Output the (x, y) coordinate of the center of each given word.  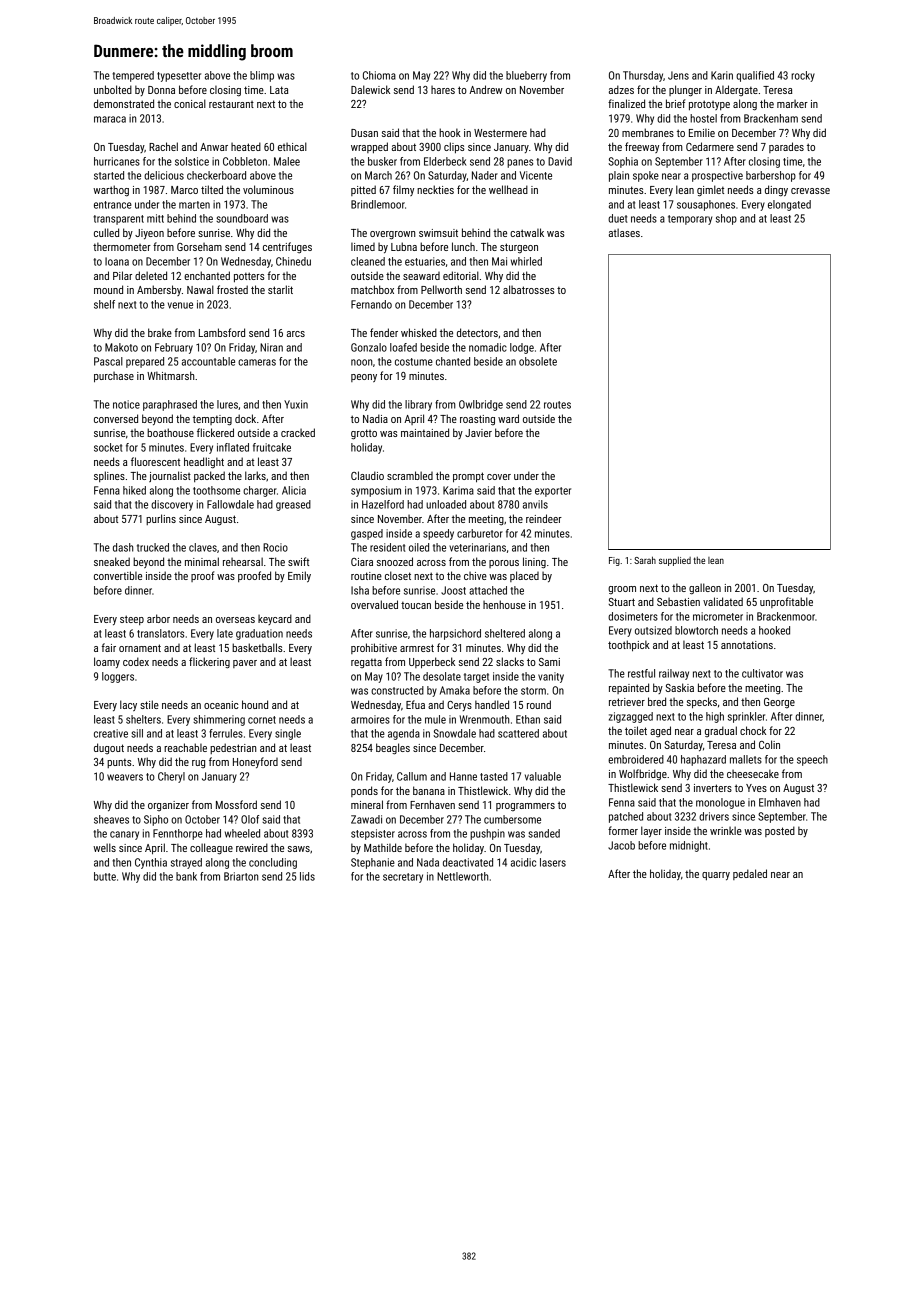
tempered (133, 76)
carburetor (480, 533)
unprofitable (786, 602)
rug (198, 764)
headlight (204, 463)
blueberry (526, 76)
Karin (722, 75)
